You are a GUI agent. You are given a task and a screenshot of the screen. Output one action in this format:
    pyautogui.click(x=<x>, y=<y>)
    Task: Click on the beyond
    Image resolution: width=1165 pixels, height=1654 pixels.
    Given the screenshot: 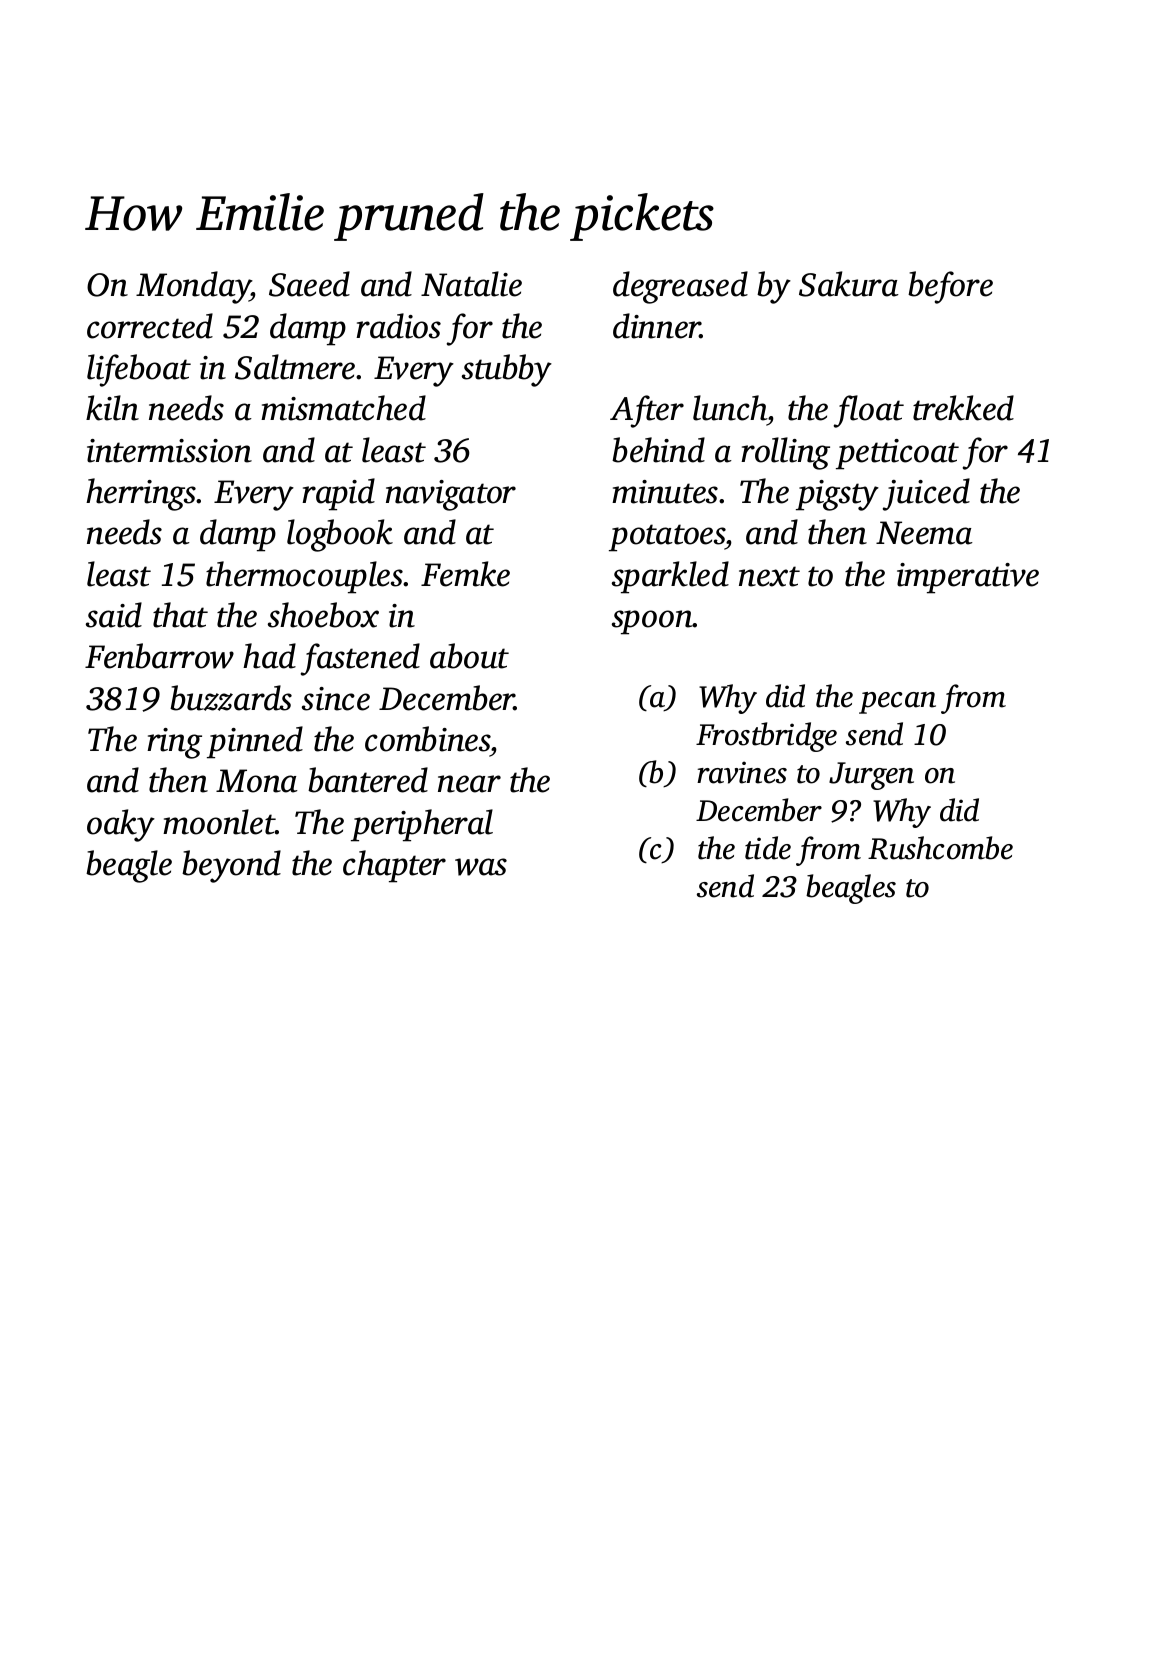 What is the action you would take?
    pyautogui.click(x=231, y=866)
